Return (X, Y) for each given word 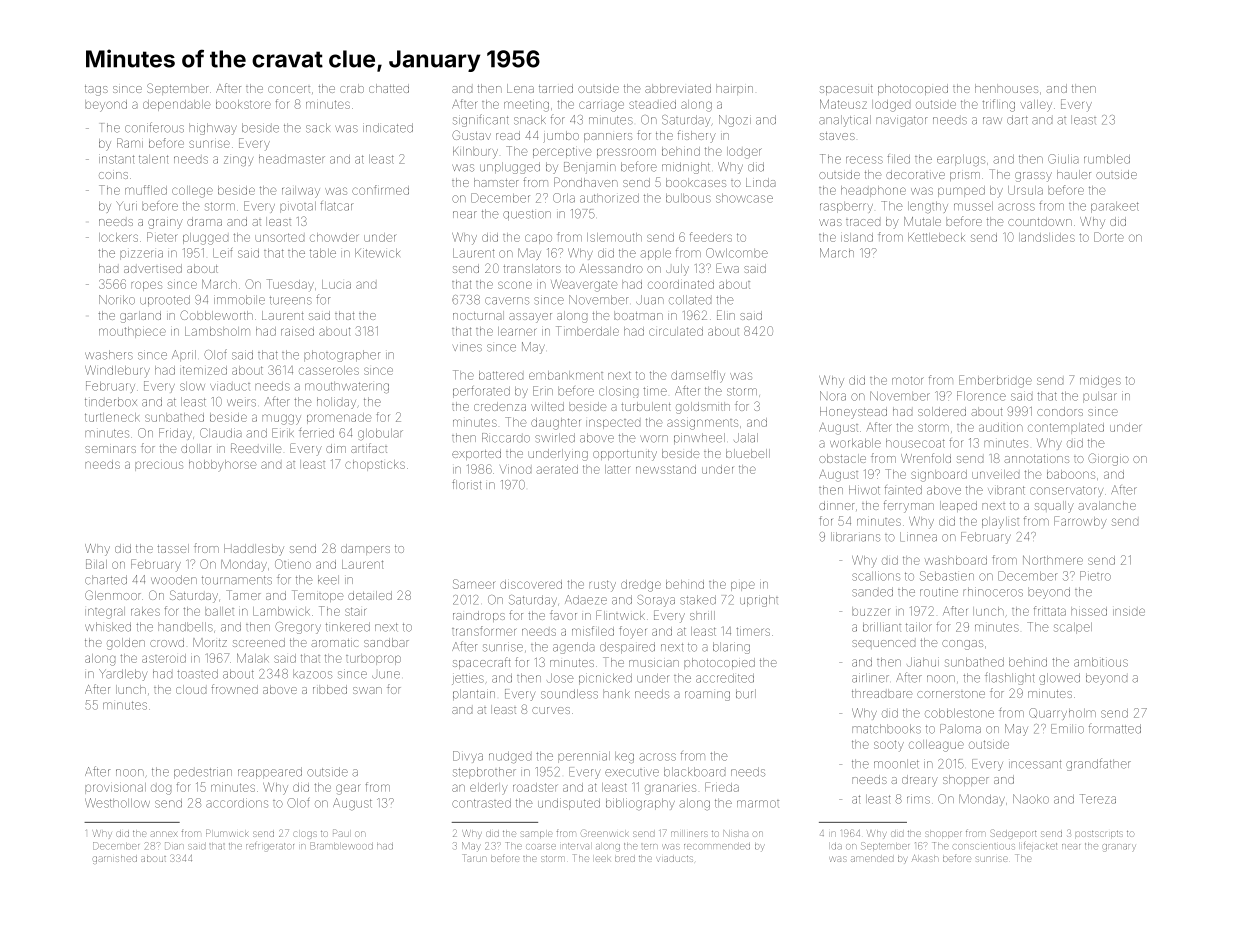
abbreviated (678, 88)
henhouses (1006, 88)
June (386, 675)
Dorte (1109, 237)
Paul (341, 833)
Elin (726, 315)
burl (746, 694)
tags (96, 90)
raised (297, 331)
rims (918, 799)
